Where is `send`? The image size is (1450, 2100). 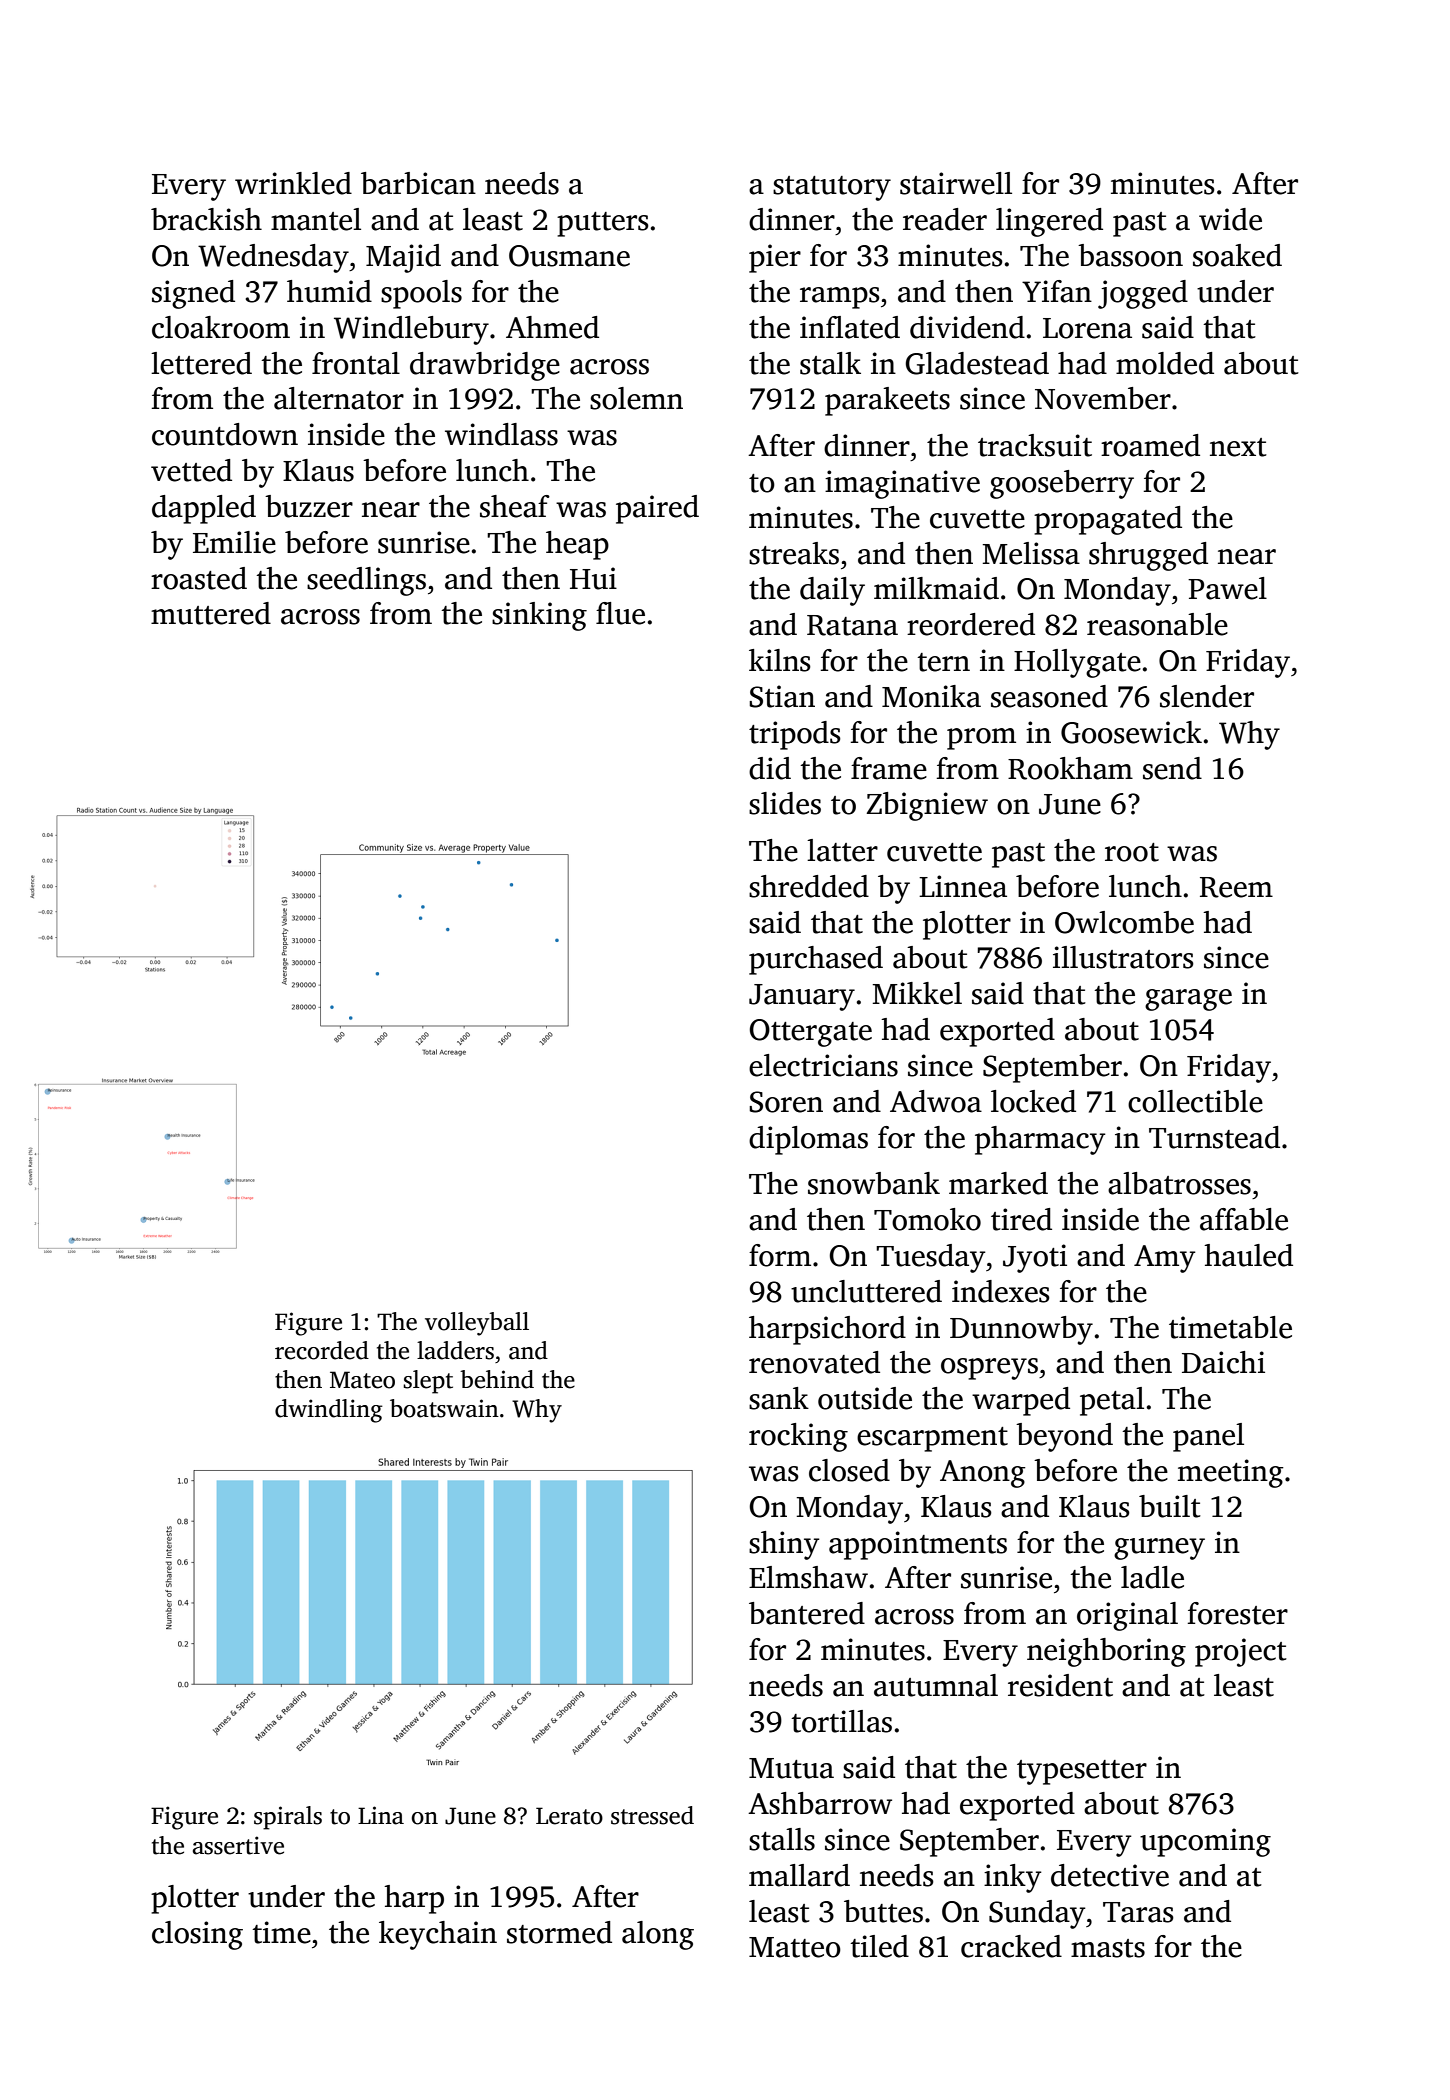
send is located at coordinates (1172, 768).
